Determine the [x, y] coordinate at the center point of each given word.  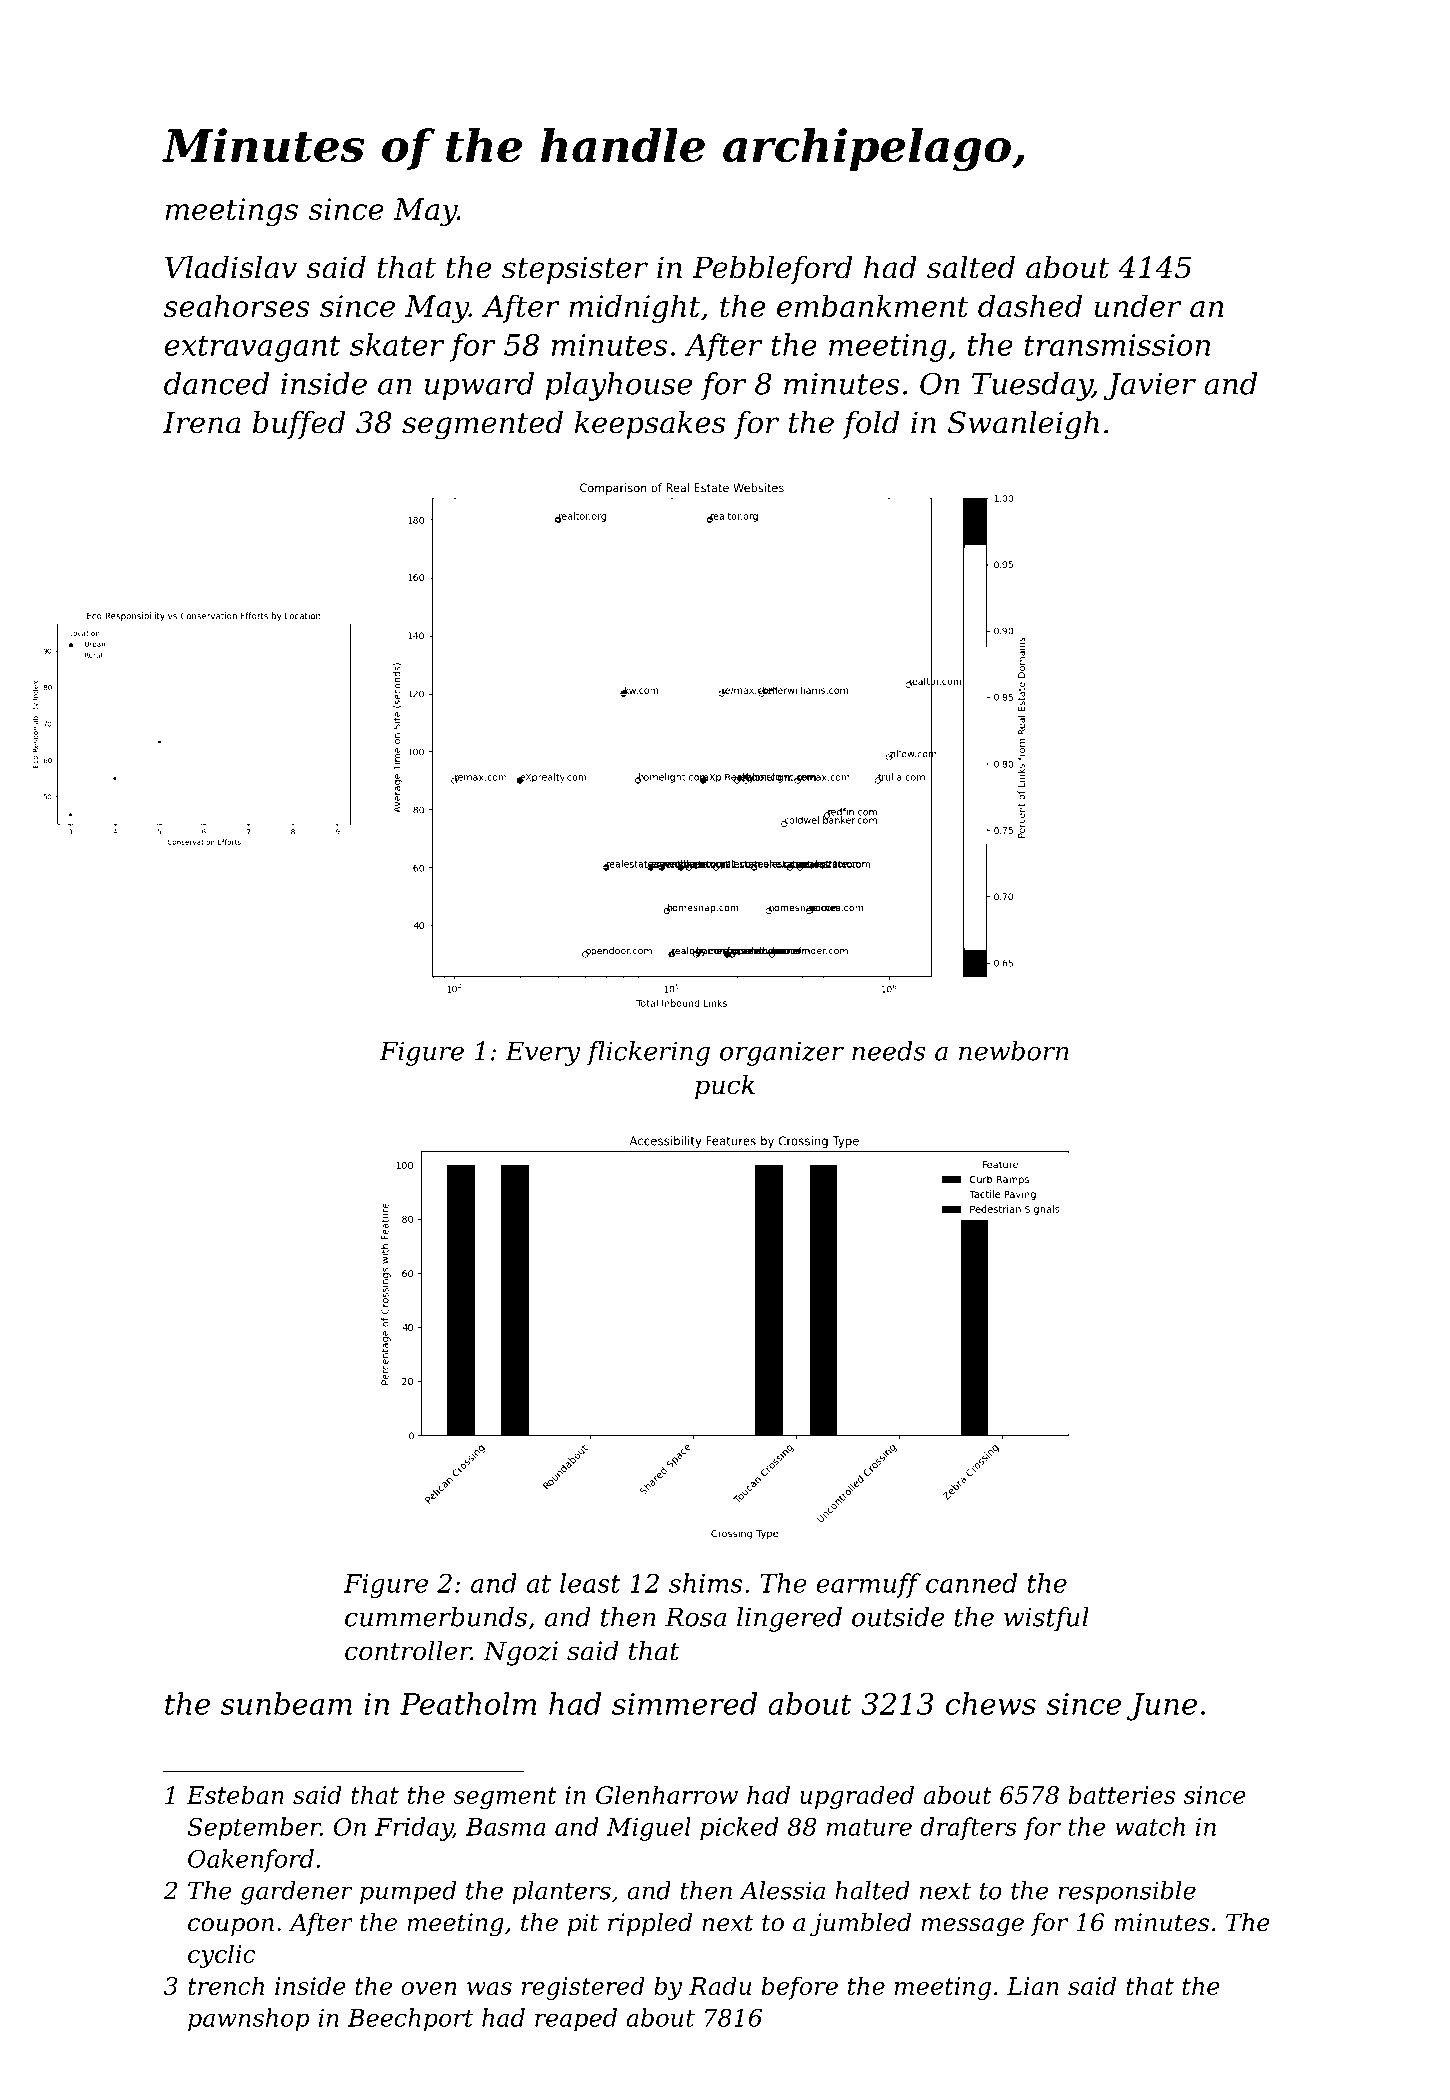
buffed [299, 425]
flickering [648, 1053]
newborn [1014, 1051]
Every [542, 1054]
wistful [1046, 1619]
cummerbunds [436, 1617]
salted [971, 267]
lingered [789, 1619]
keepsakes [650, 425]
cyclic [222, 1956]
